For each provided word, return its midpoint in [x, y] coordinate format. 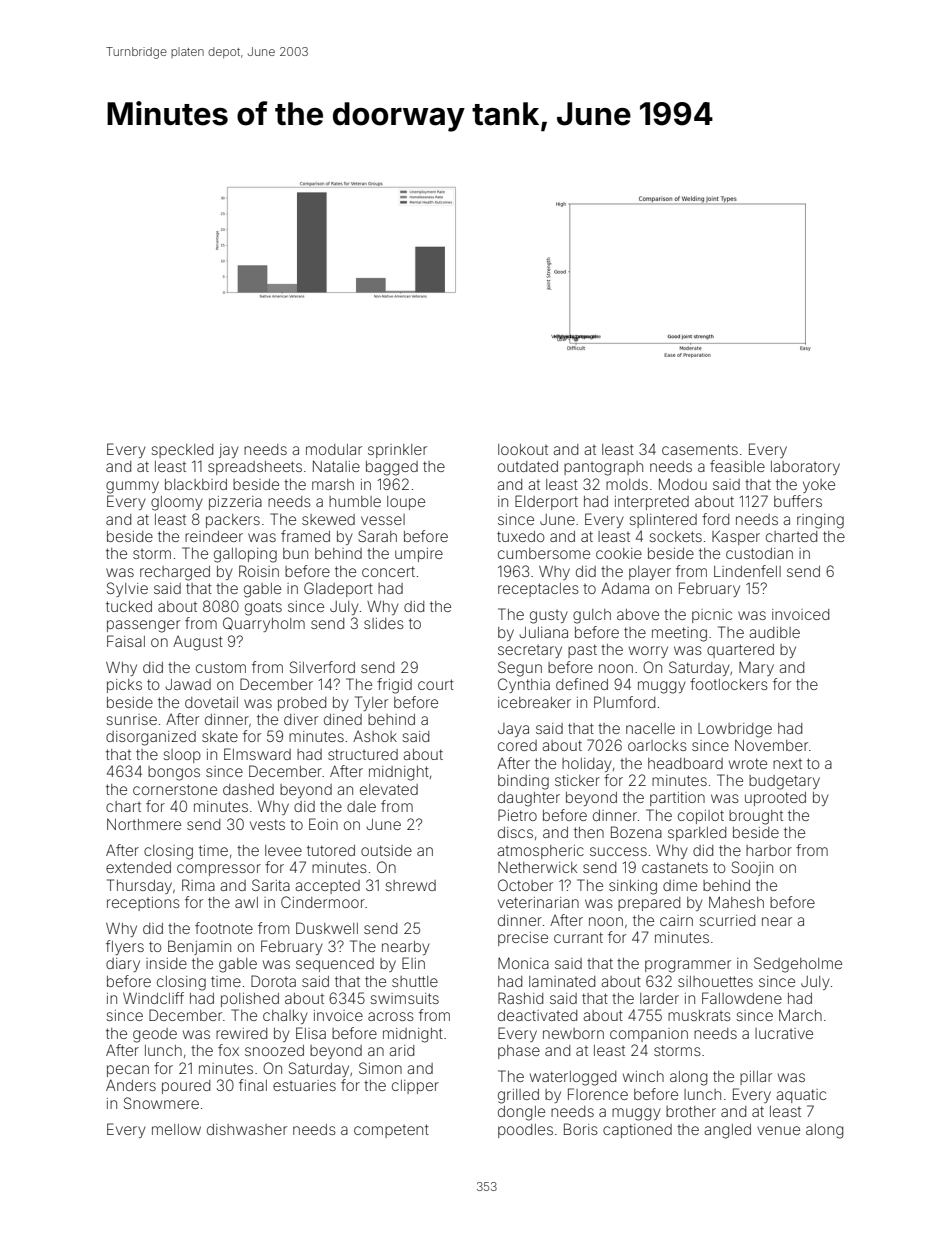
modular [334, 449]
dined [343, 719]
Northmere [144, 824]
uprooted [775, 799]
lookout [523, 449]
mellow [176, 1129]
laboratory [805, 468]
